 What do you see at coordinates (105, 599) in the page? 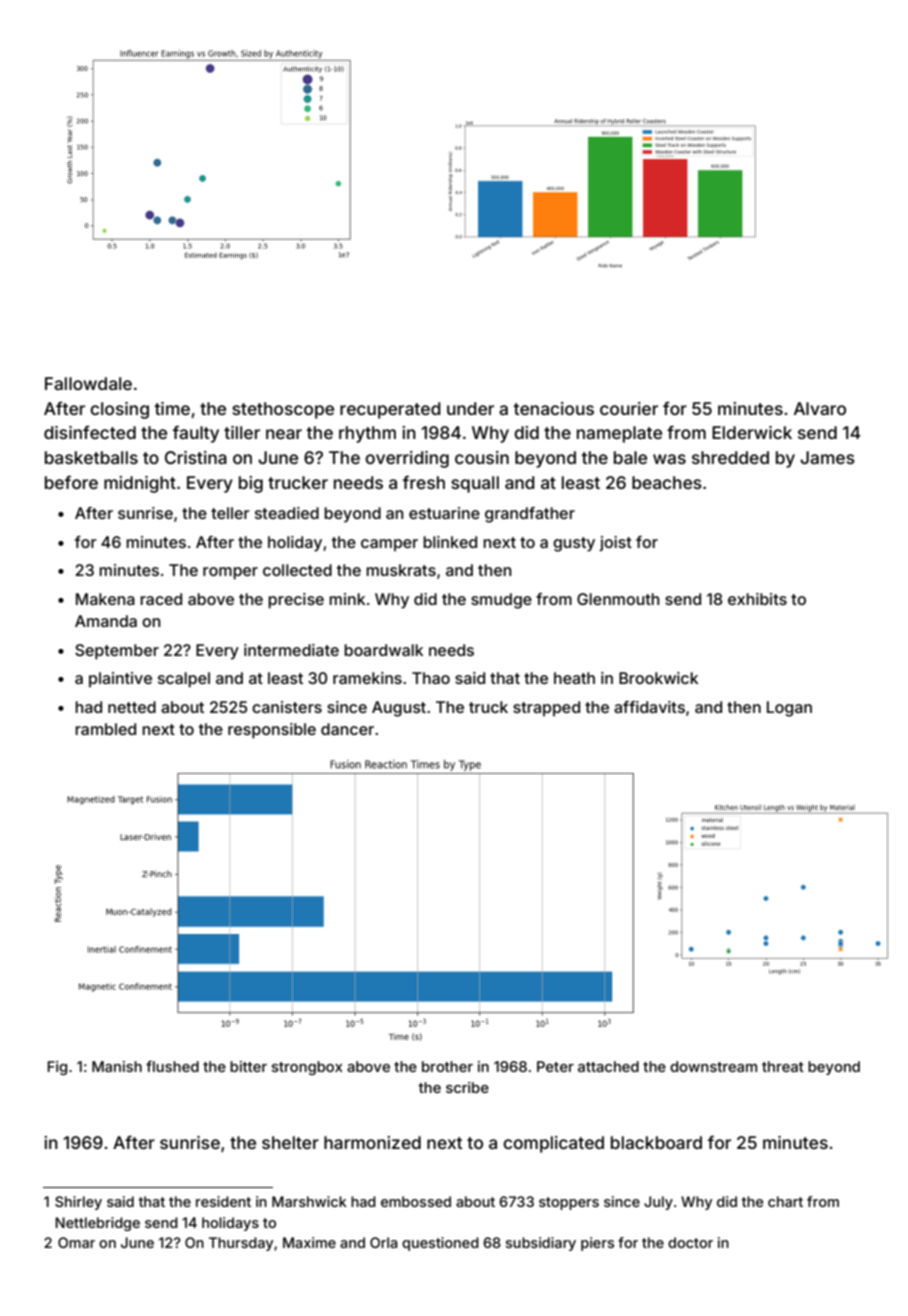
I see `Makena` at bounding box center [105, 599].
